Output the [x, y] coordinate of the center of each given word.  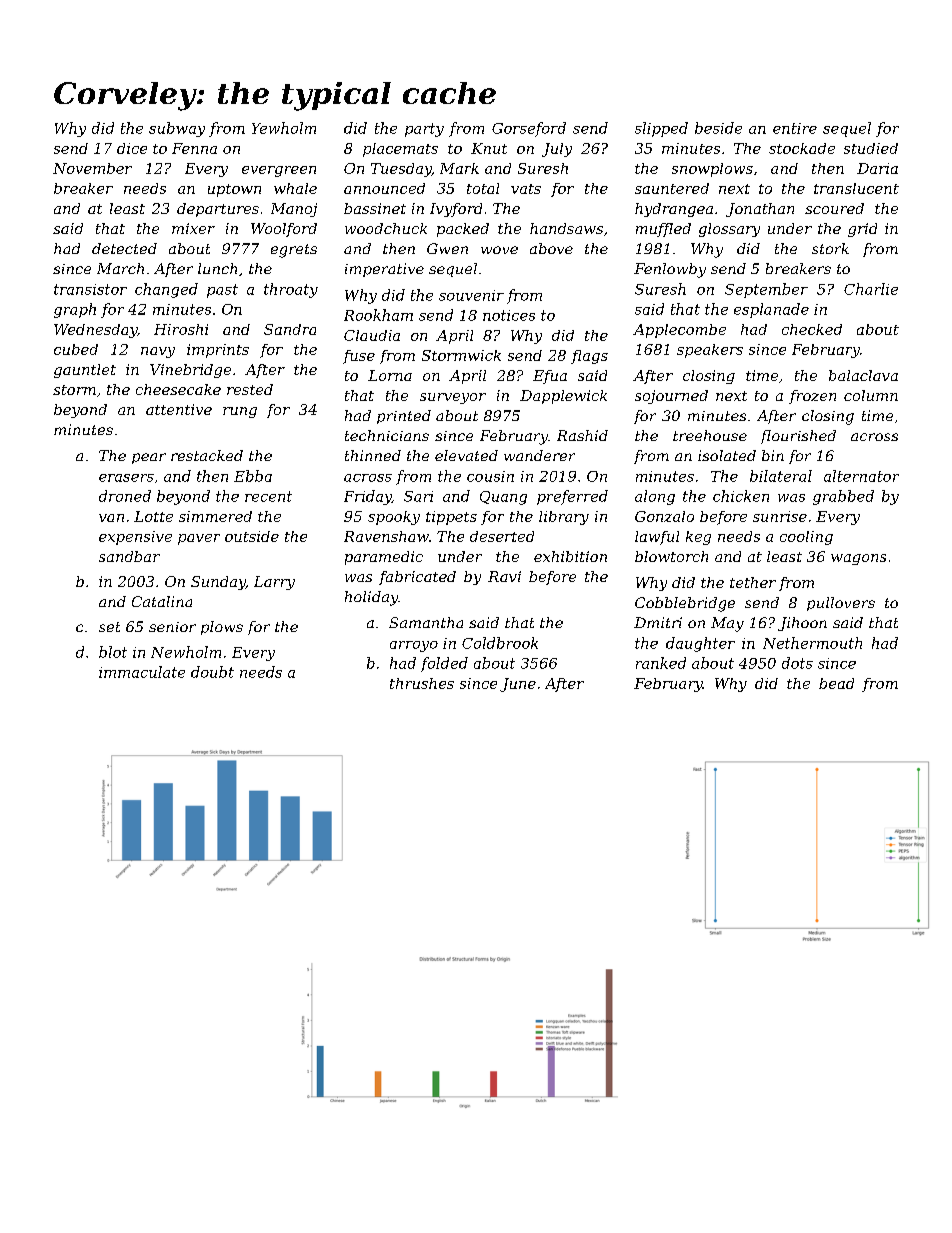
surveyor [453, 398]
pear [149, 458]
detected [124, 248]
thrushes [422, 683]
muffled [663, 230]
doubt [212, 672]
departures [218, 210]
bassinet [375, 208]
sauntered [672, 188]
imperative [384, 270]
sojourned [671, 397]
